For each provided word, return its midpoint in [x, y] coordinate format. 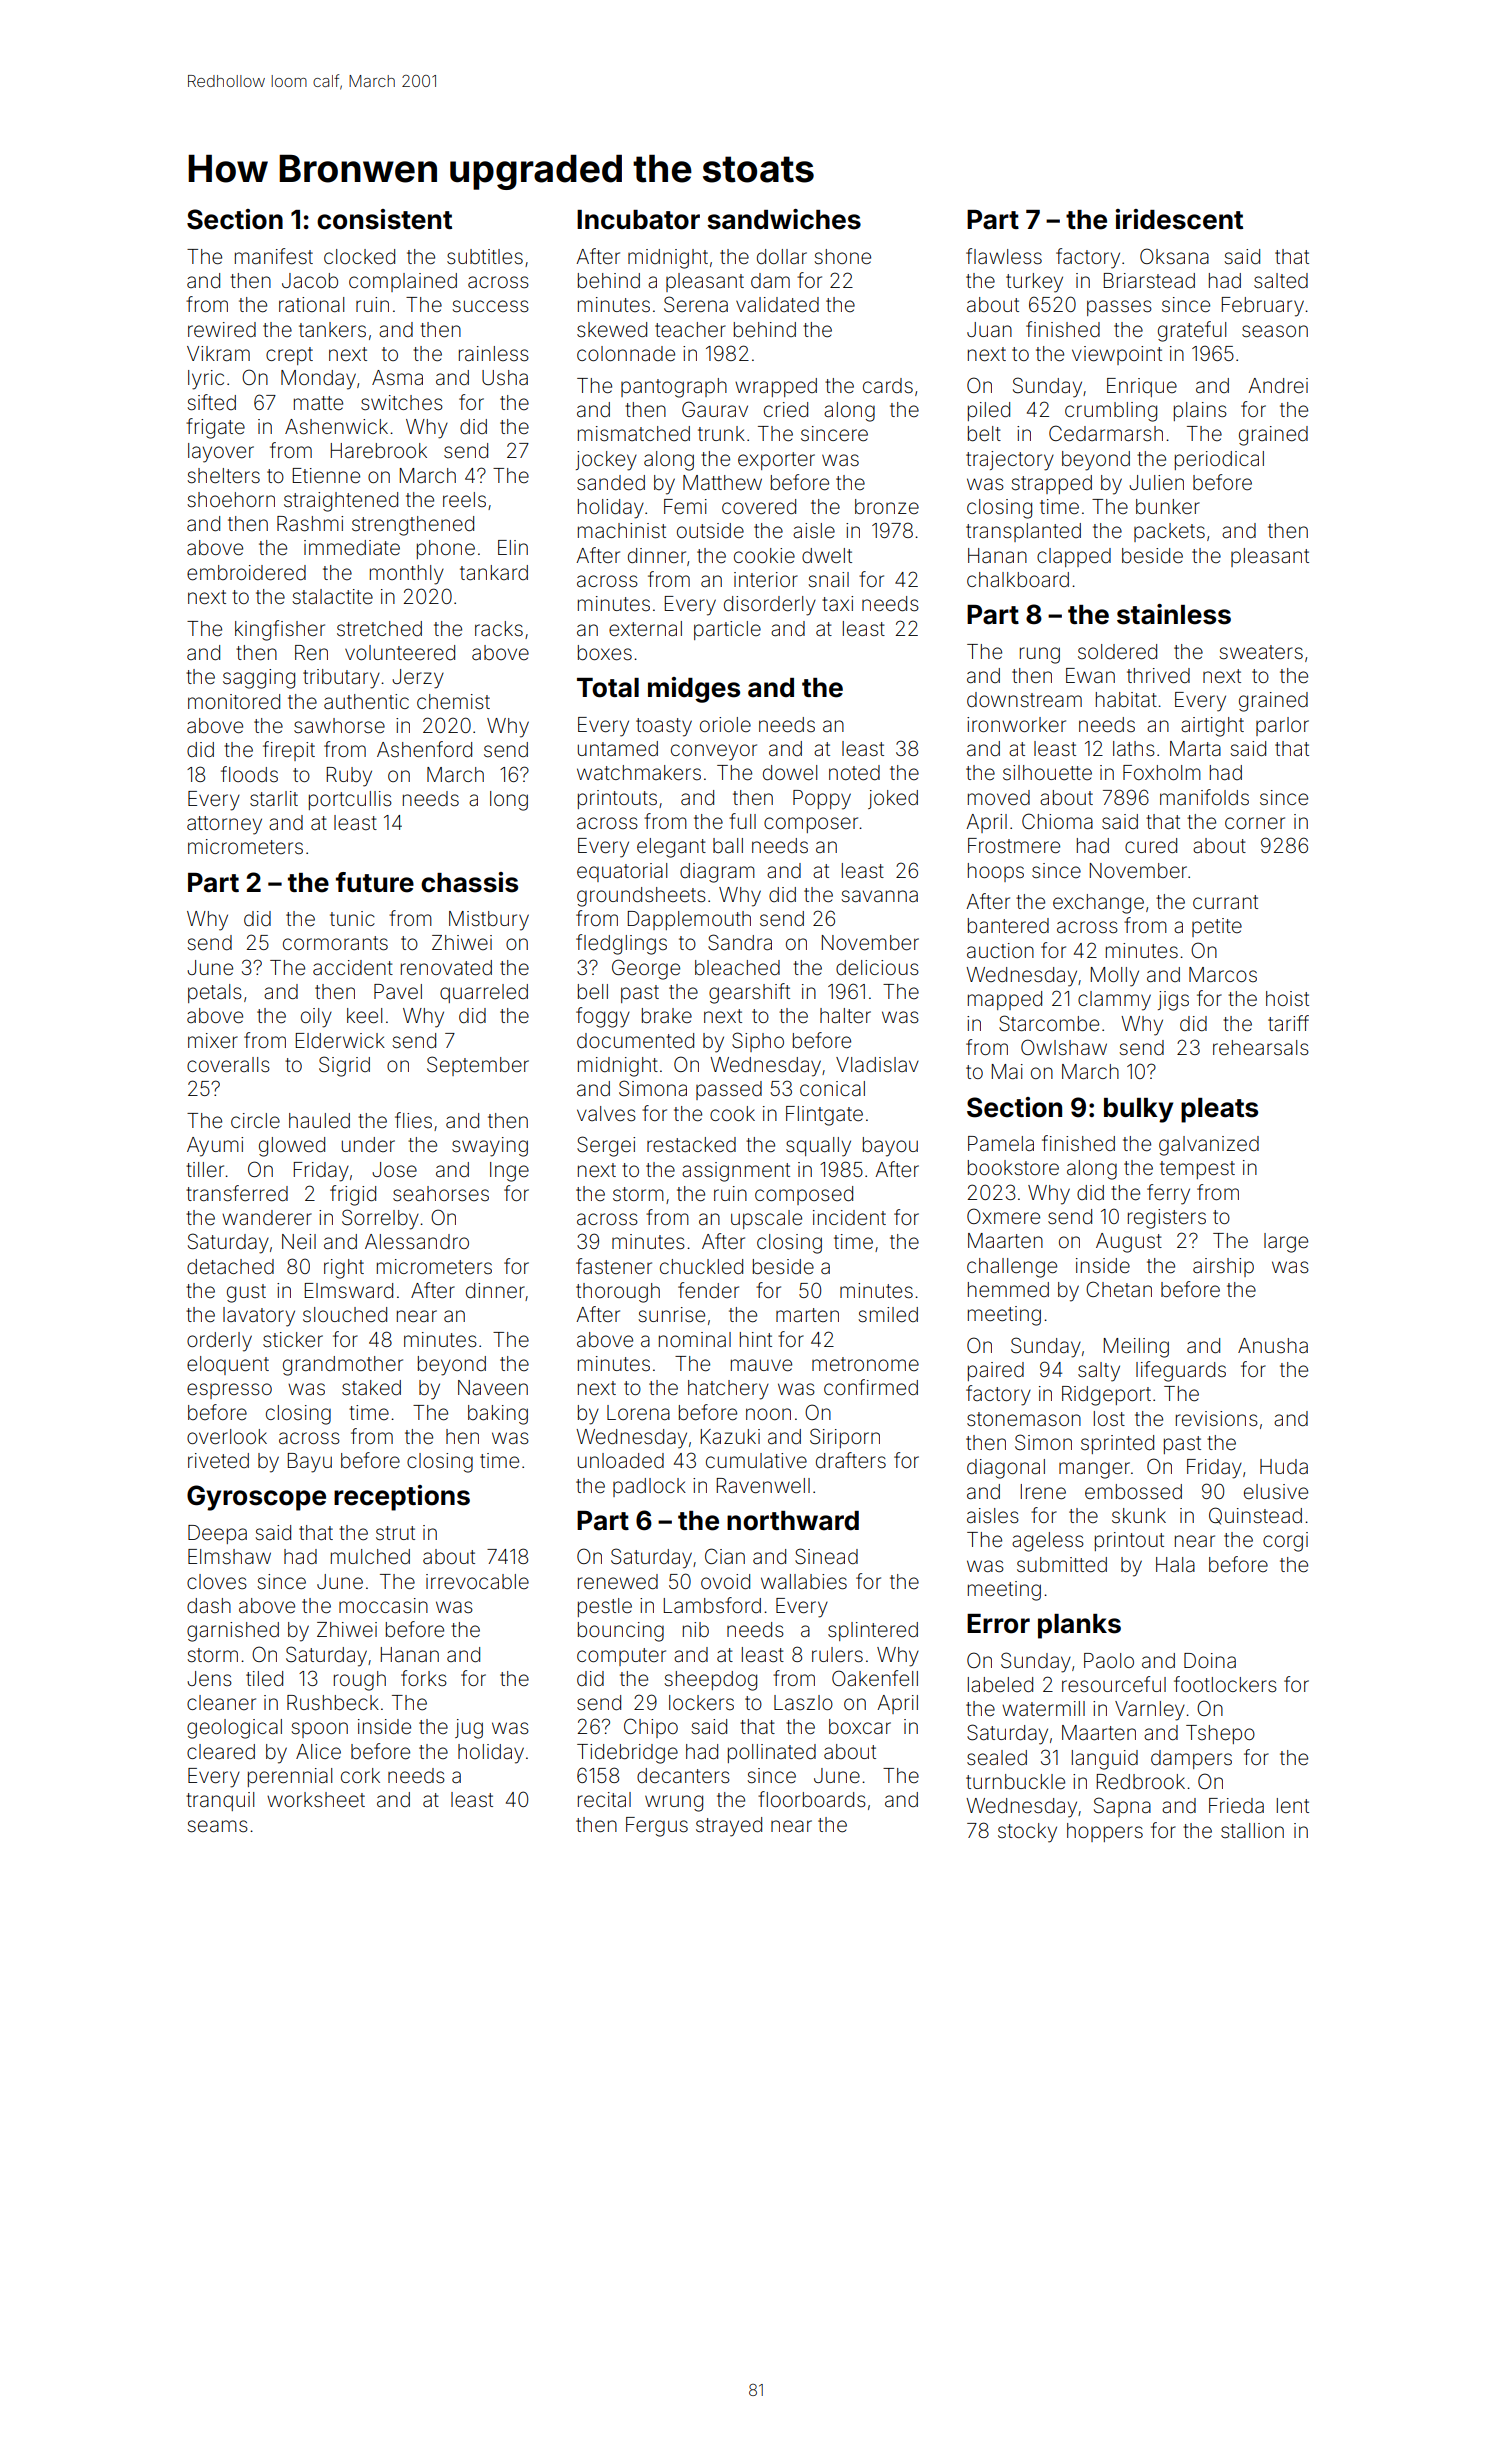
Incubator [638, 220]
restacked [691, 1145]
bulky [1138, 1110]
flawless [1004, 256]
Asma [397, 378]
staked [371, 1387]
